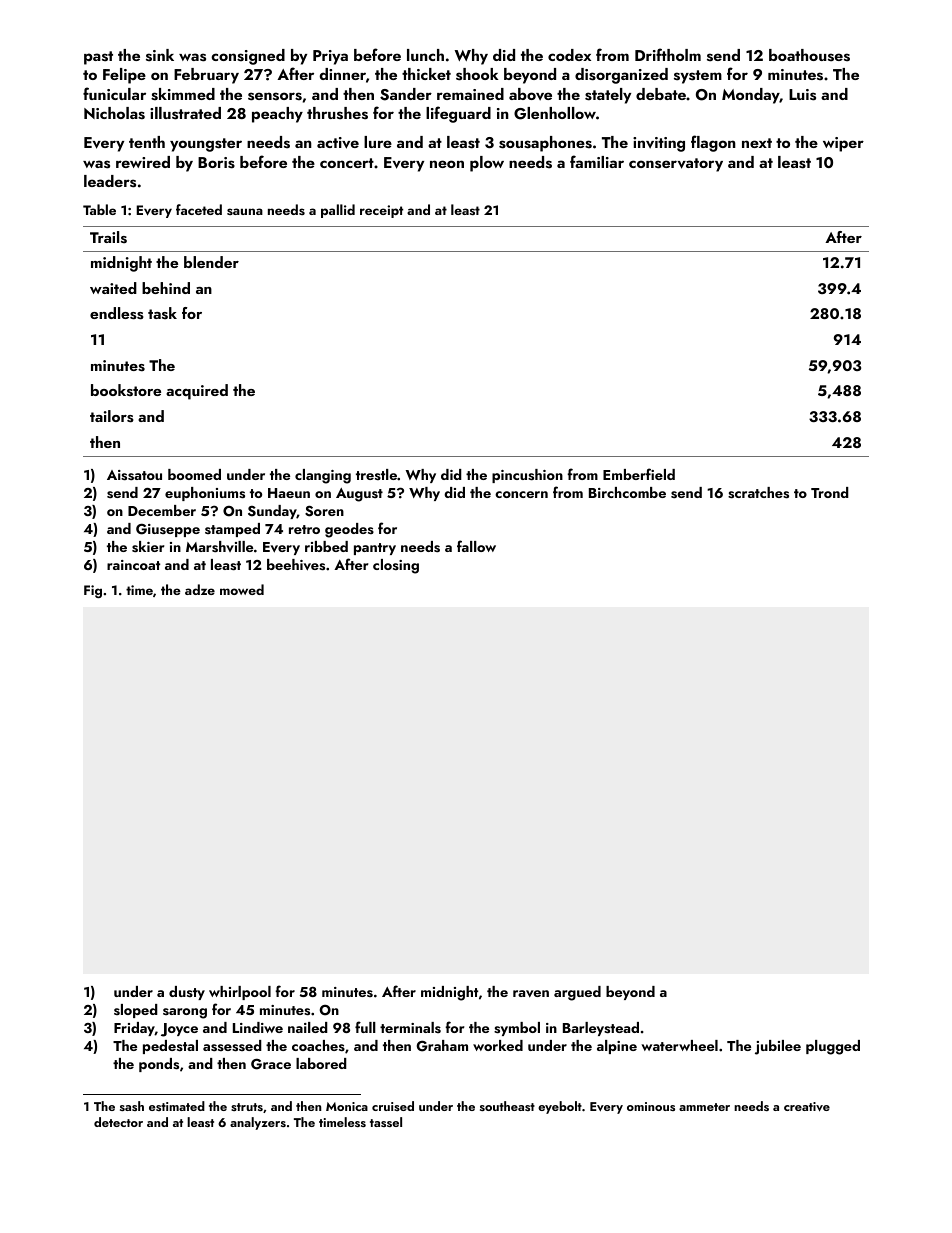 This image has height=1233, width=952. What do you see at coordinates (627, 492) in the image?
I see `Birchcombe` at bounding box center [627, 492].
